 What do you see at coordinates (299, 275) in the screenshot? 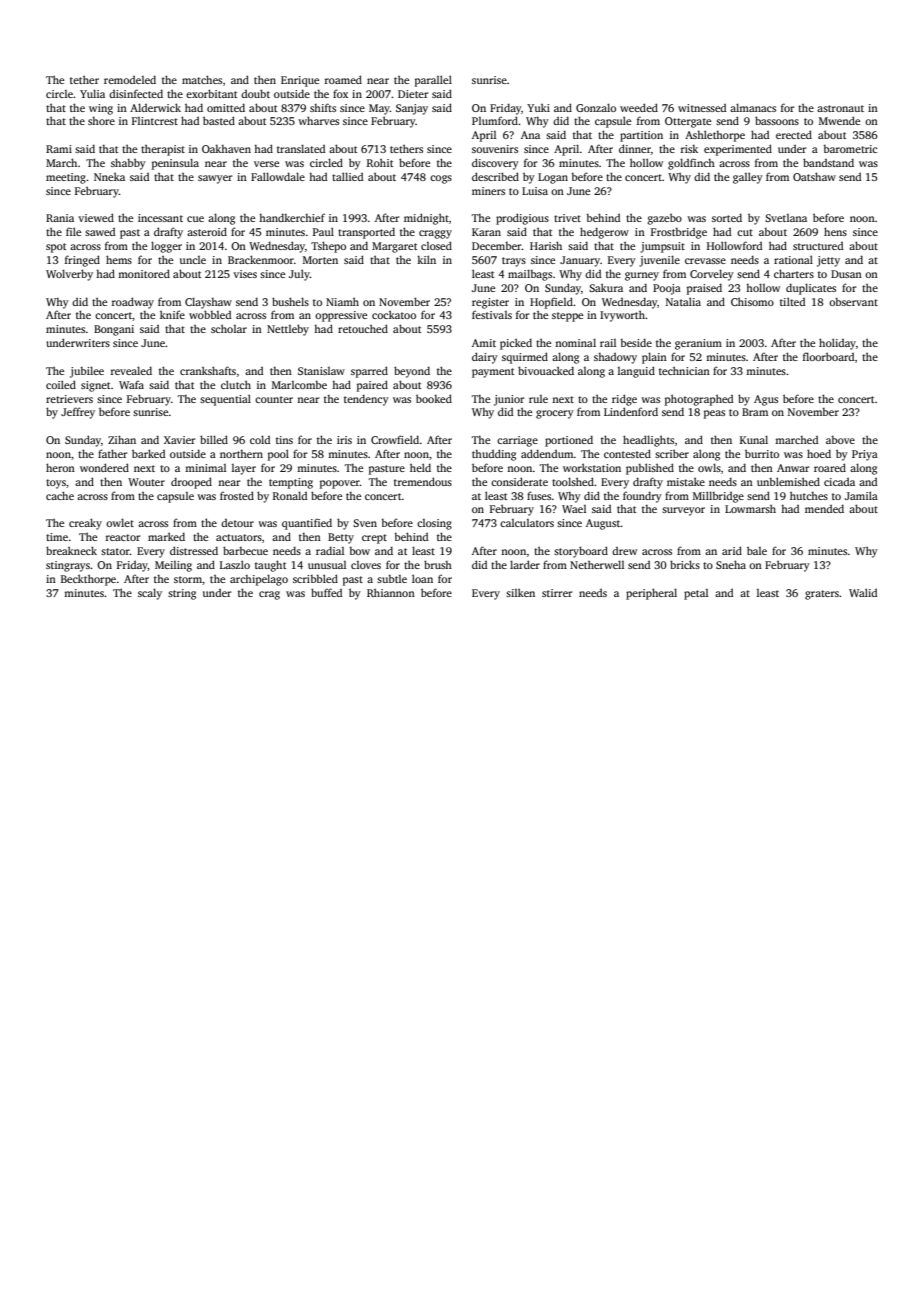
I see `July` at bounding box center [299, 275].
